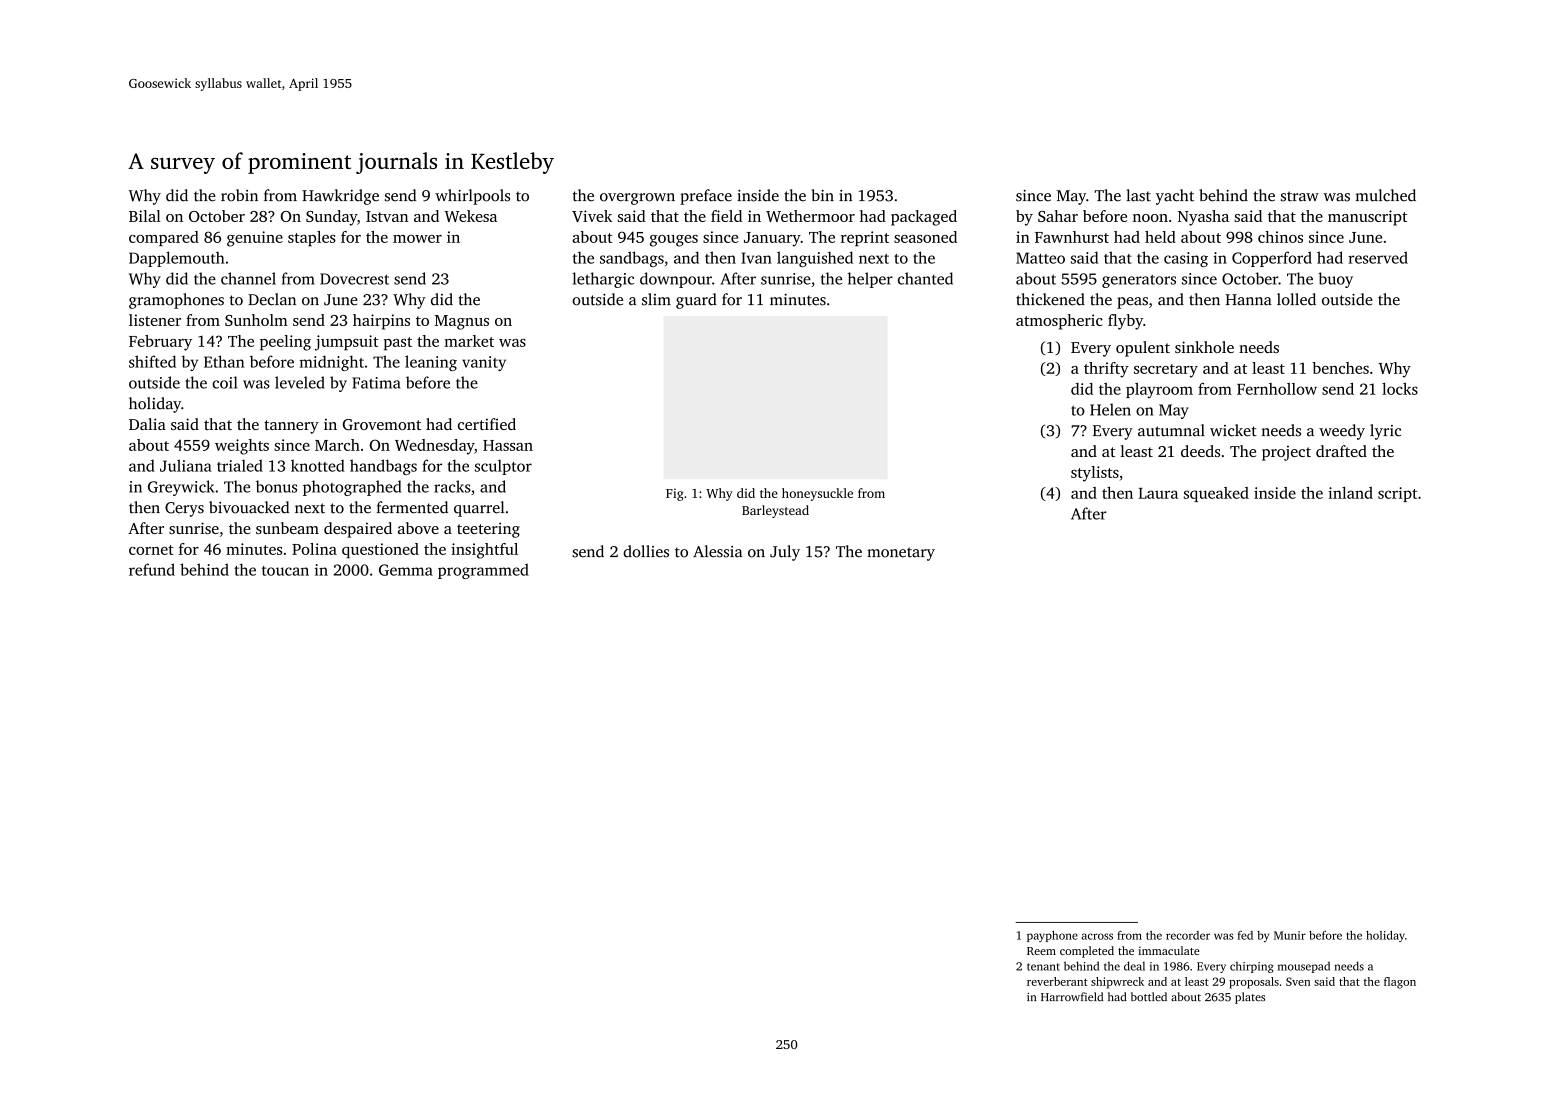 The height and width of the screenshot is (1097, 1551). Describe the element at coordinates (1350, 493) in the screenshot. I see `inland` at that location.
